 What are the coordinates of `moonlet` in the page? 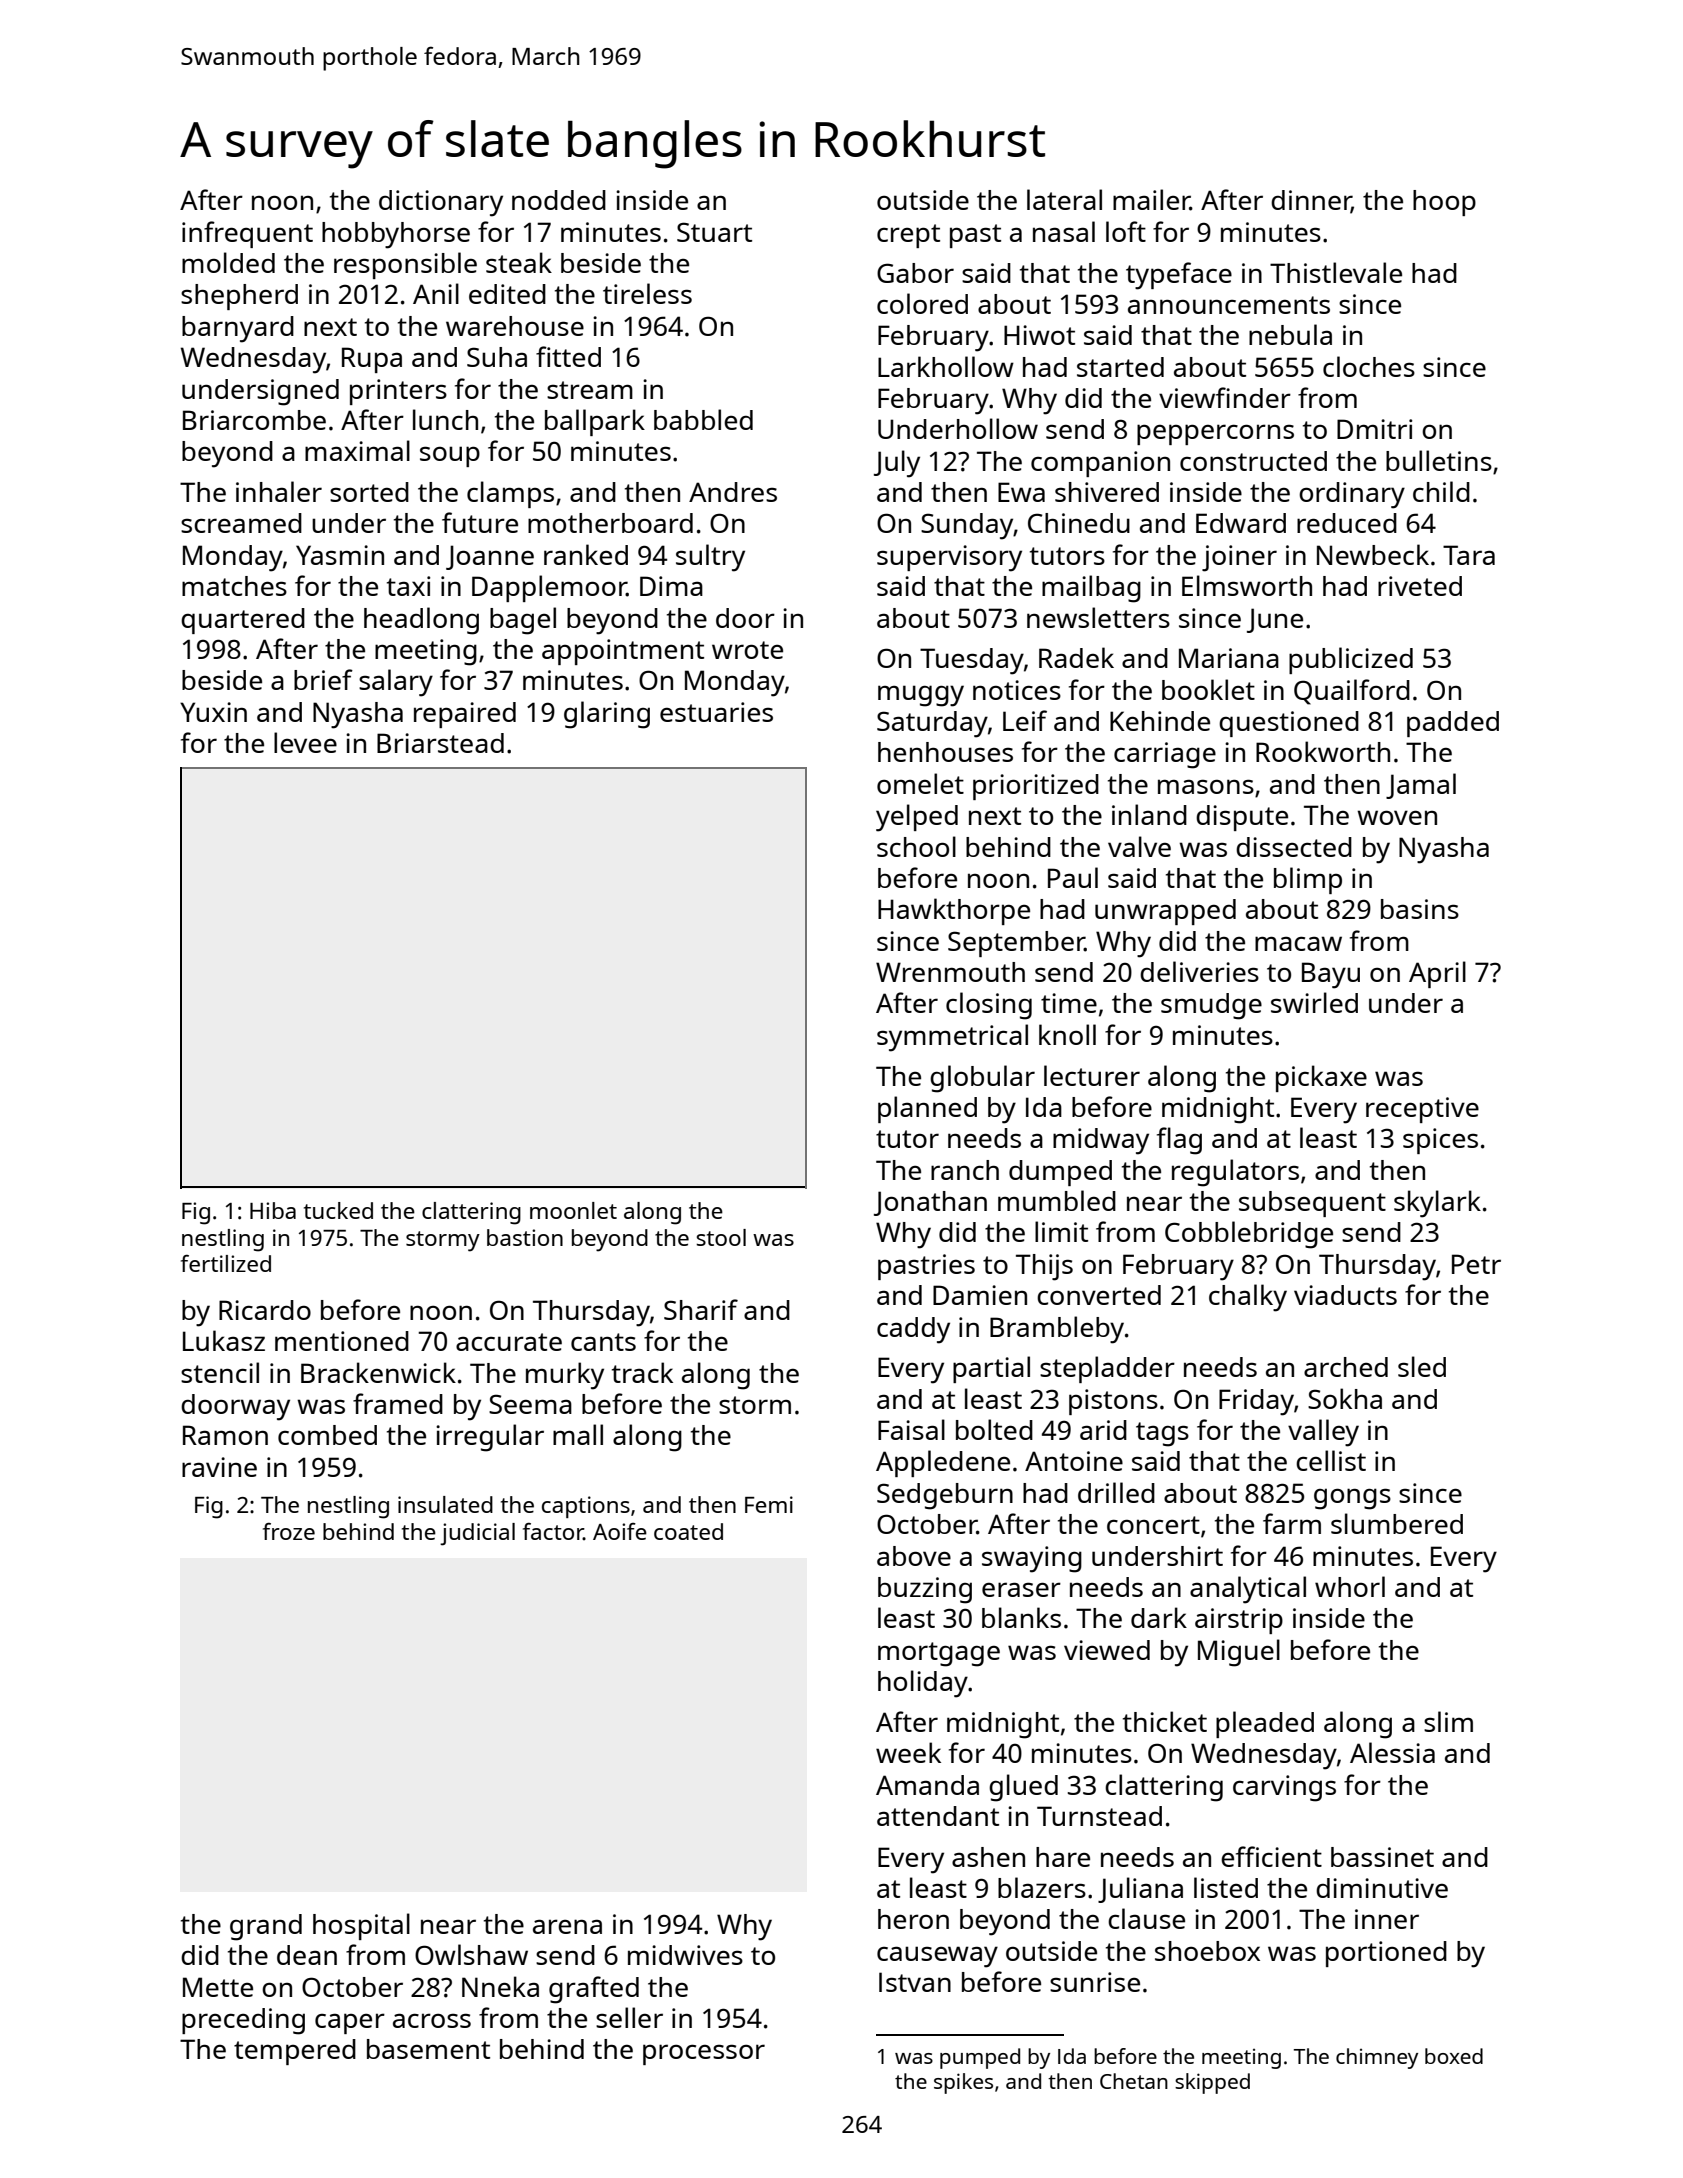 It's located at (573, 1210).
